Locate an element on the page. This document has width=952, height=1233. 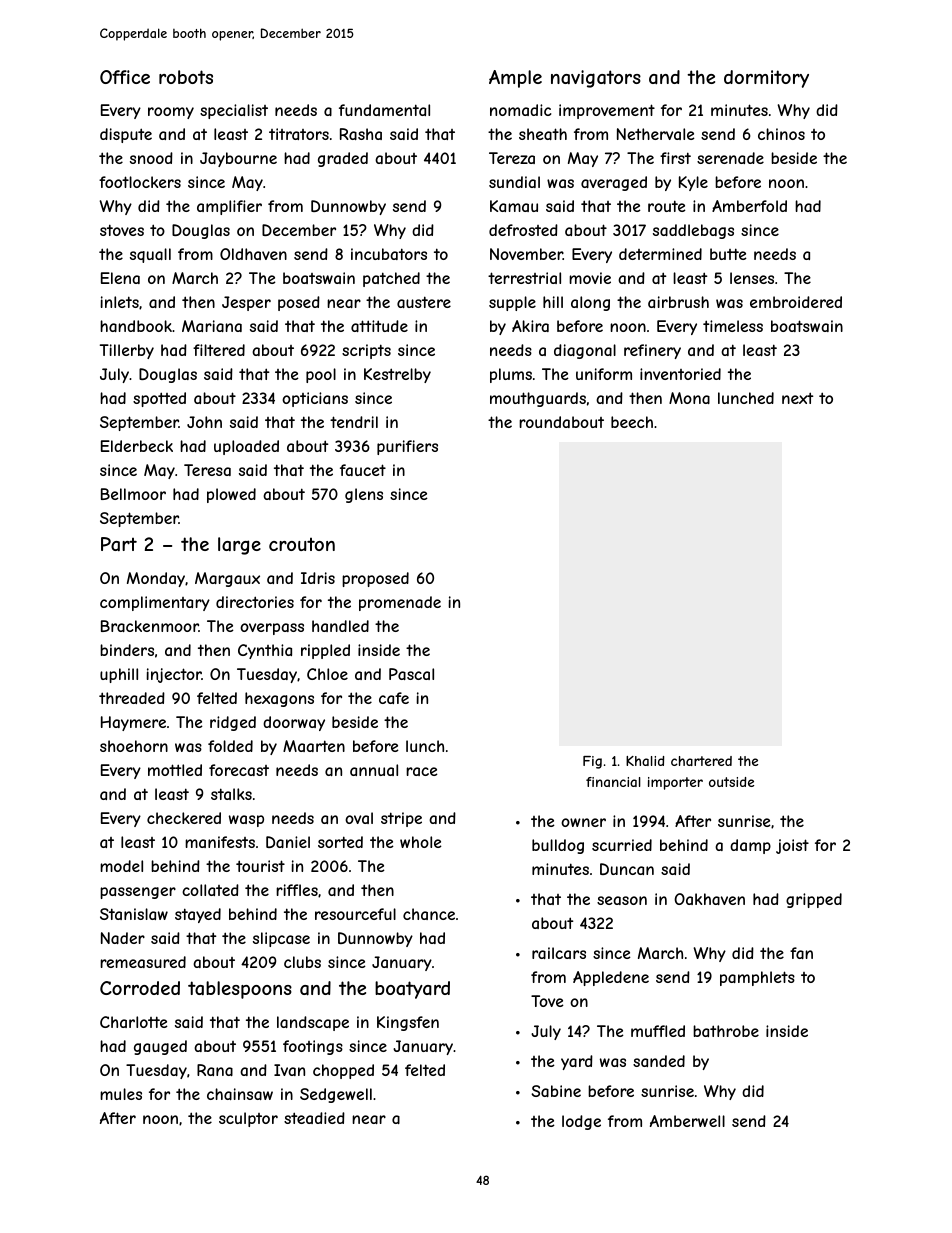
lodge is located at coordinates (581, 1122).
